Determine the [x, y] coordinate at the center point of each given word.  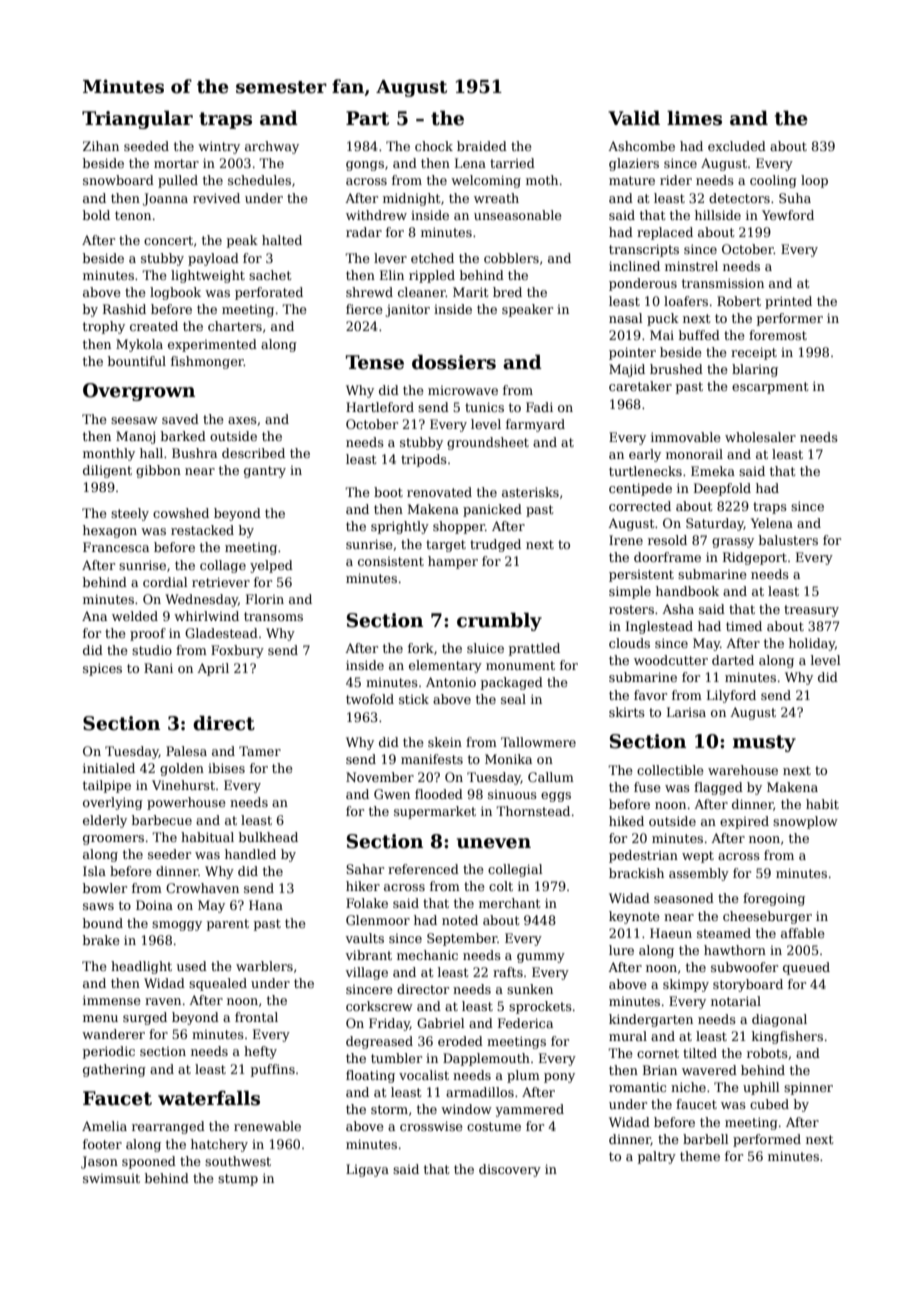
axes [242, 420]
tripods [424, 460]
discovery [510, 1170]
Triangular [137, 119]
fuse [647, 787]
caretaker [640, 386]
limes [694, 118]
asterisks [530, 492]
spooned [149, 1162]
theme [700, 1156]
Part [367, 118]
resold [667, 540]
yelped [271, 566]
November [380, 777]
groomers [113, 840]
